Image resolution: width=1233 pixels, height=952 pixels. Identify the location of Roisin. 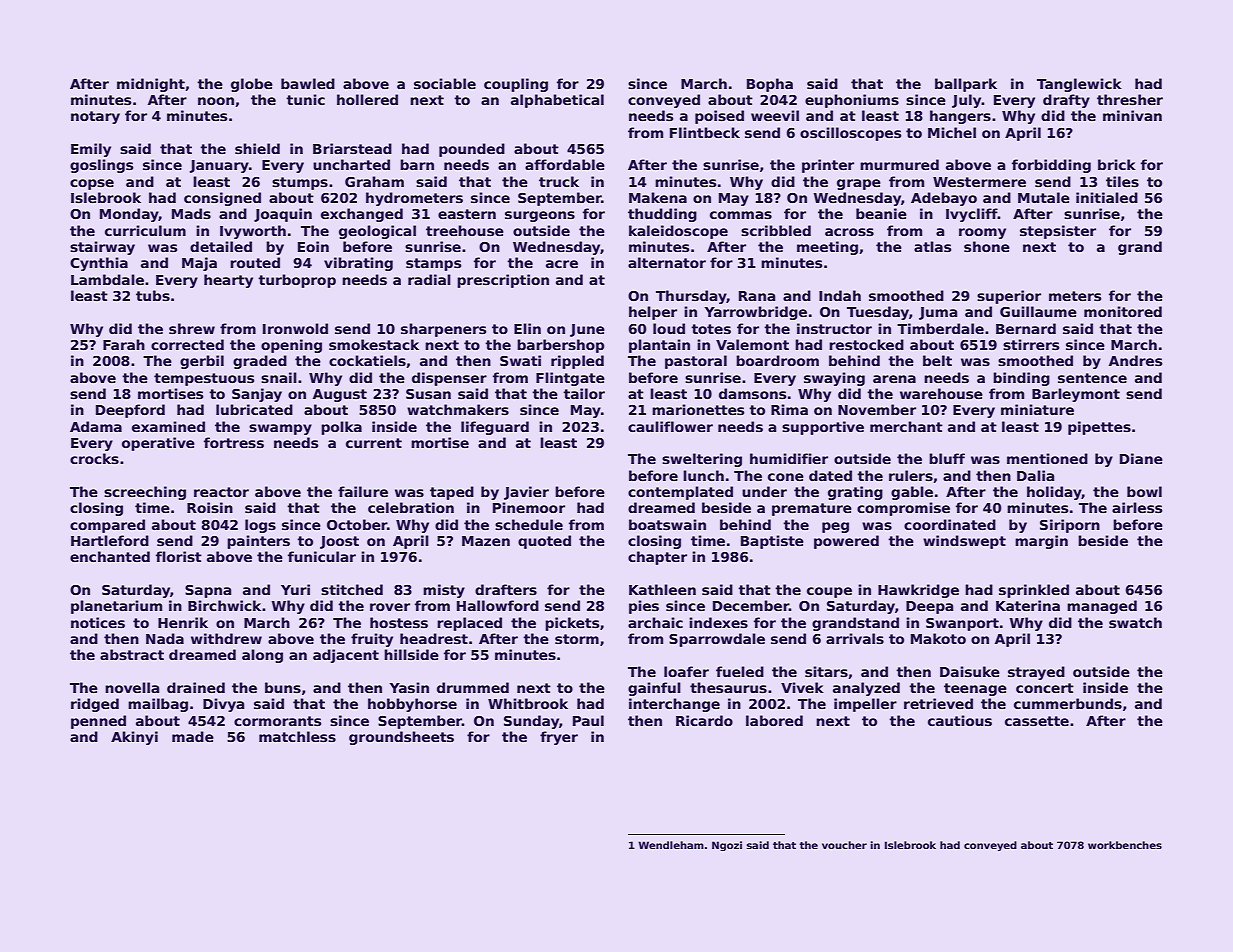
(210, 507).
